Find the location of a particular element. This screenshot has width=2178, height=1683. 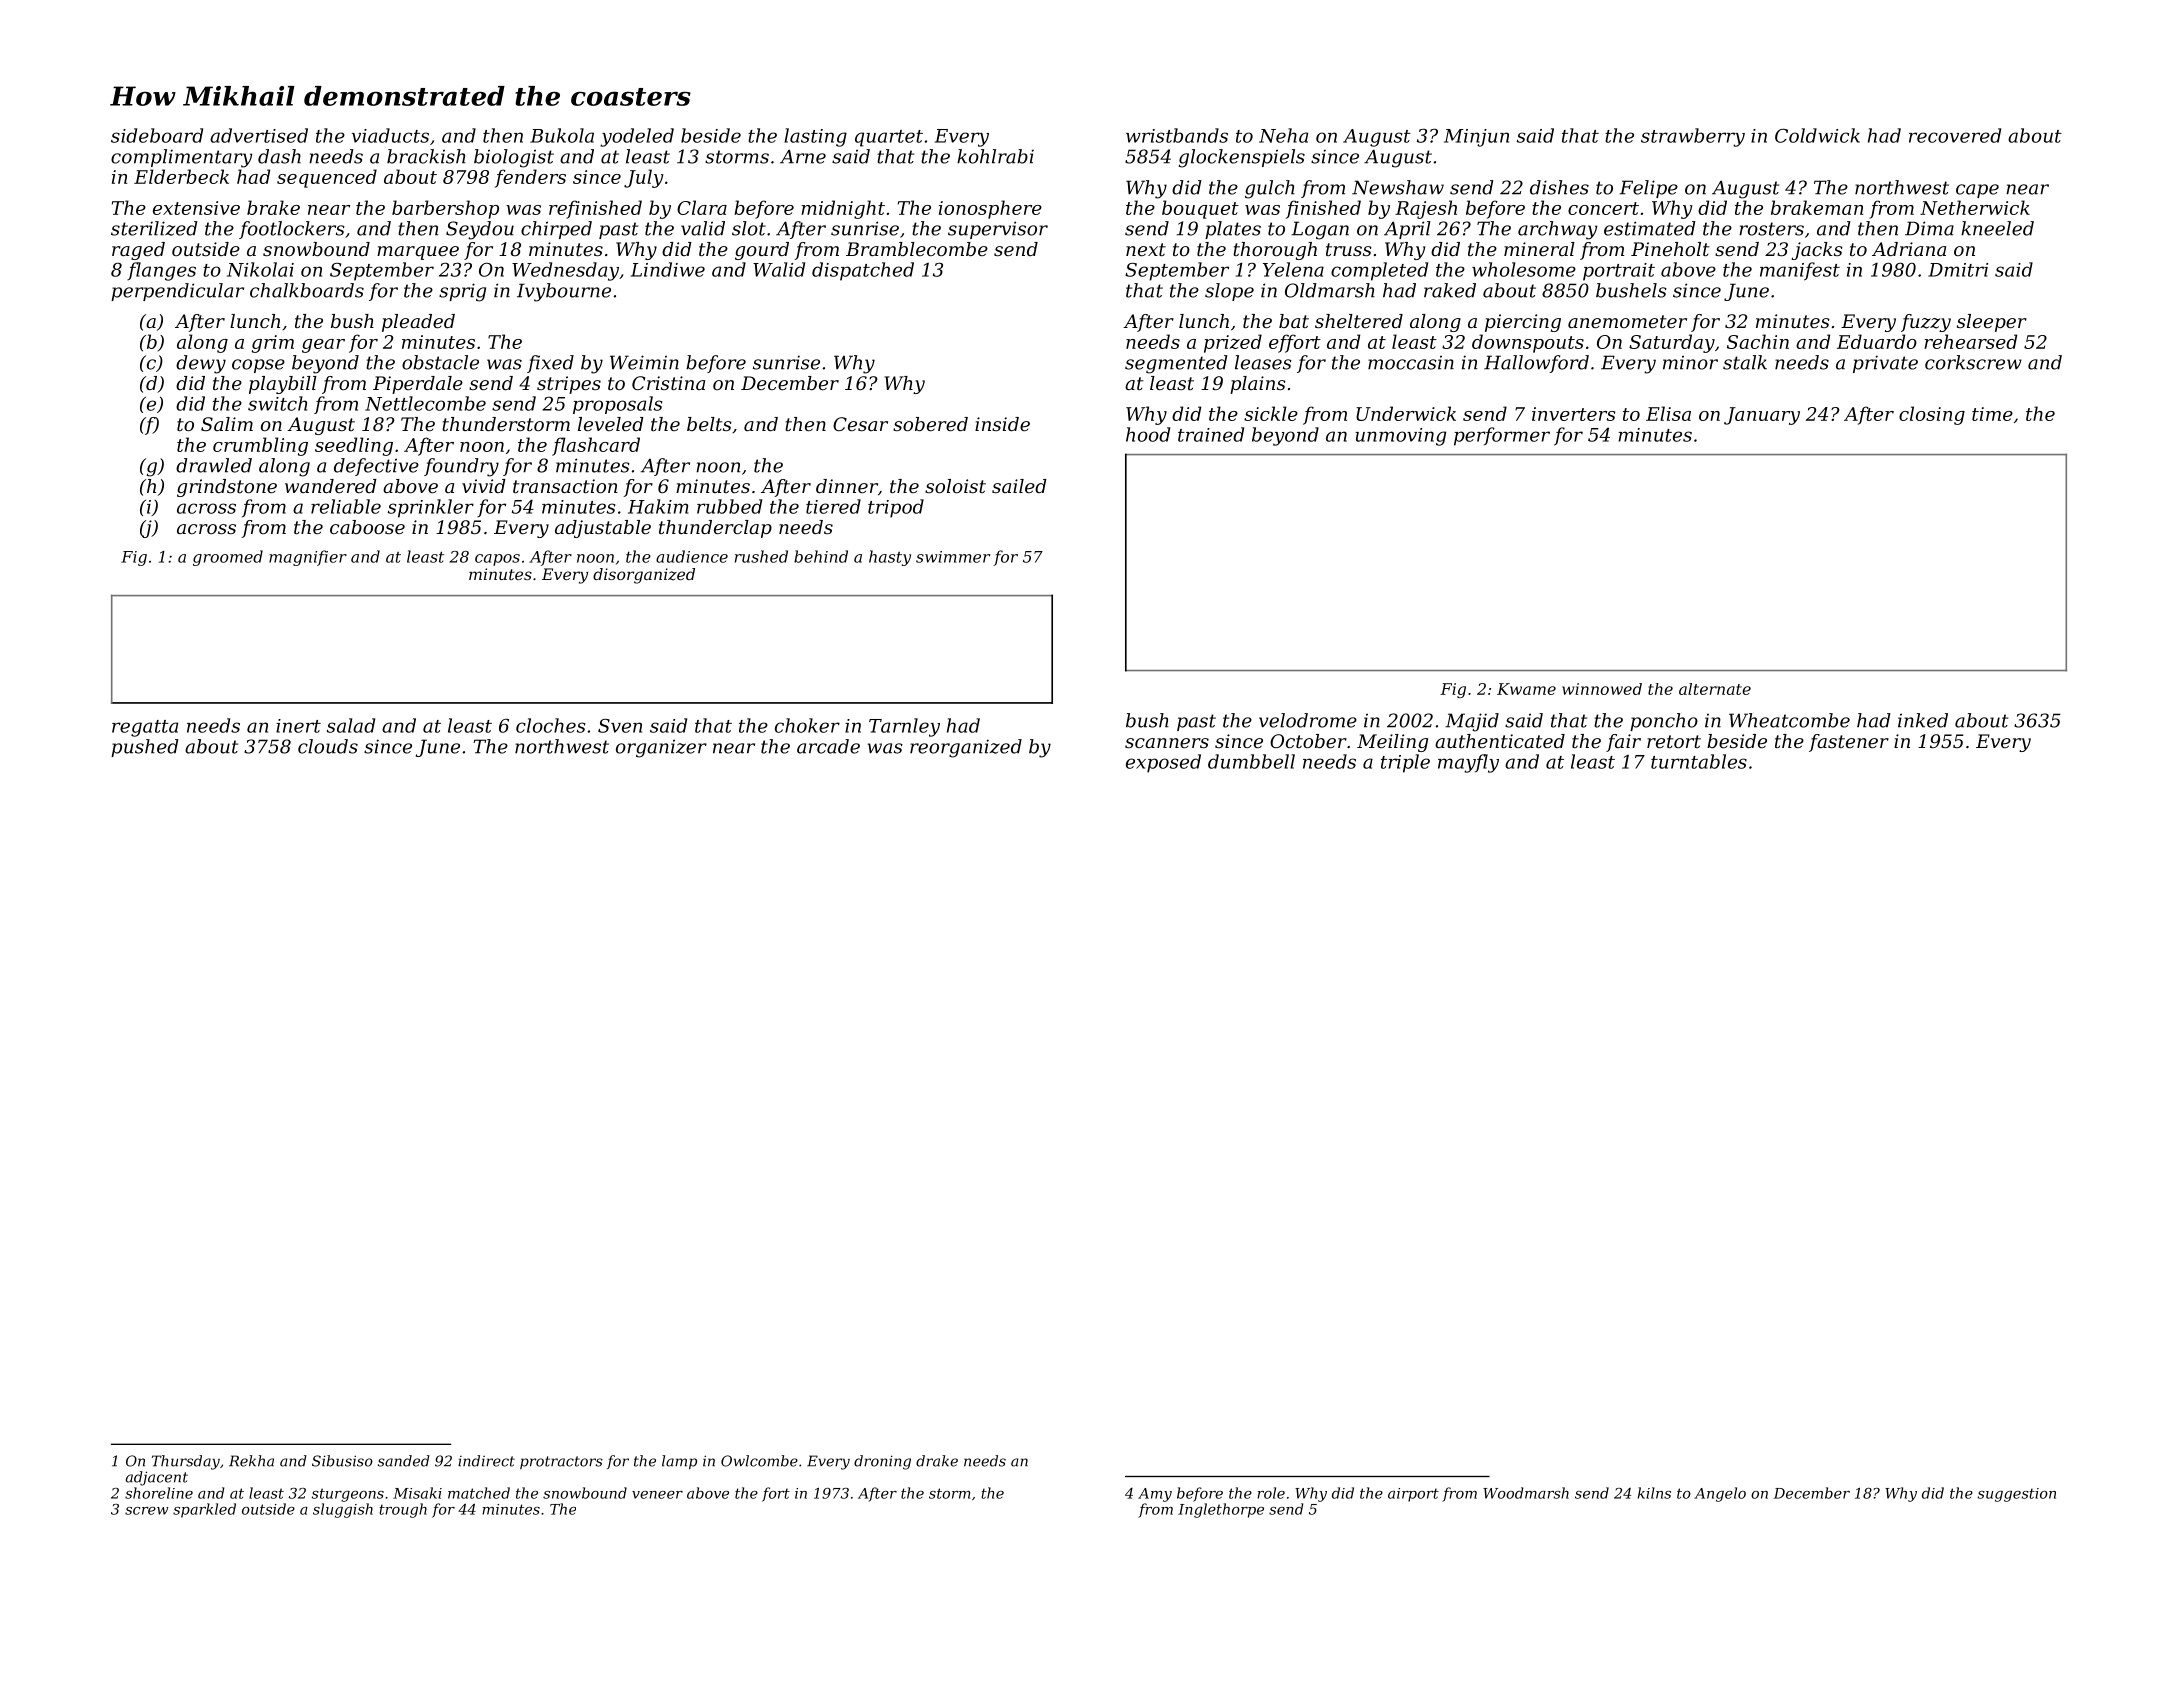

Woodmarsh is located at coordinates (1526, 1493).
